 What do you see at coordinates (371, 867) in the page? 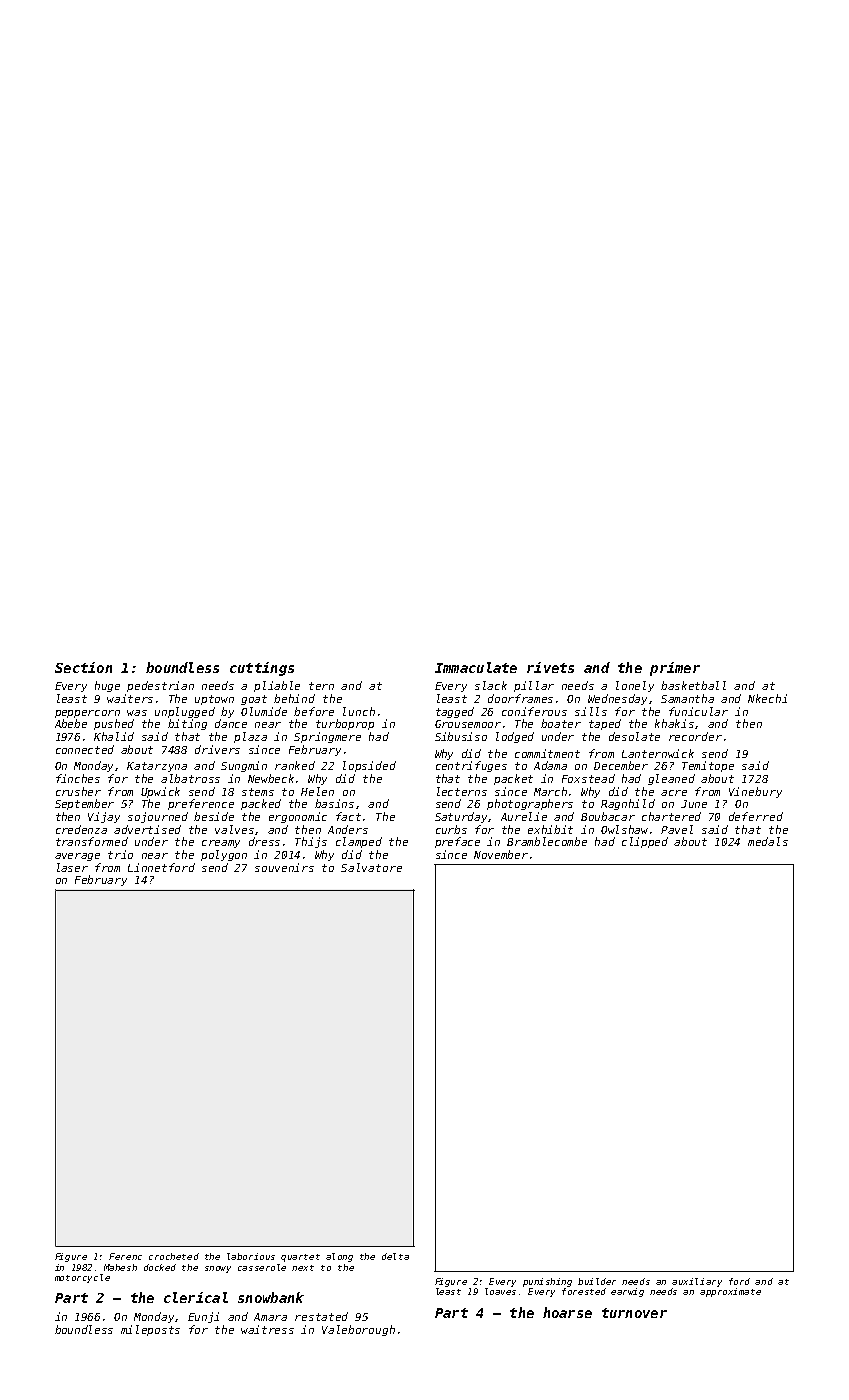
I see `Salvatore` at bounding box center [371, 867].
